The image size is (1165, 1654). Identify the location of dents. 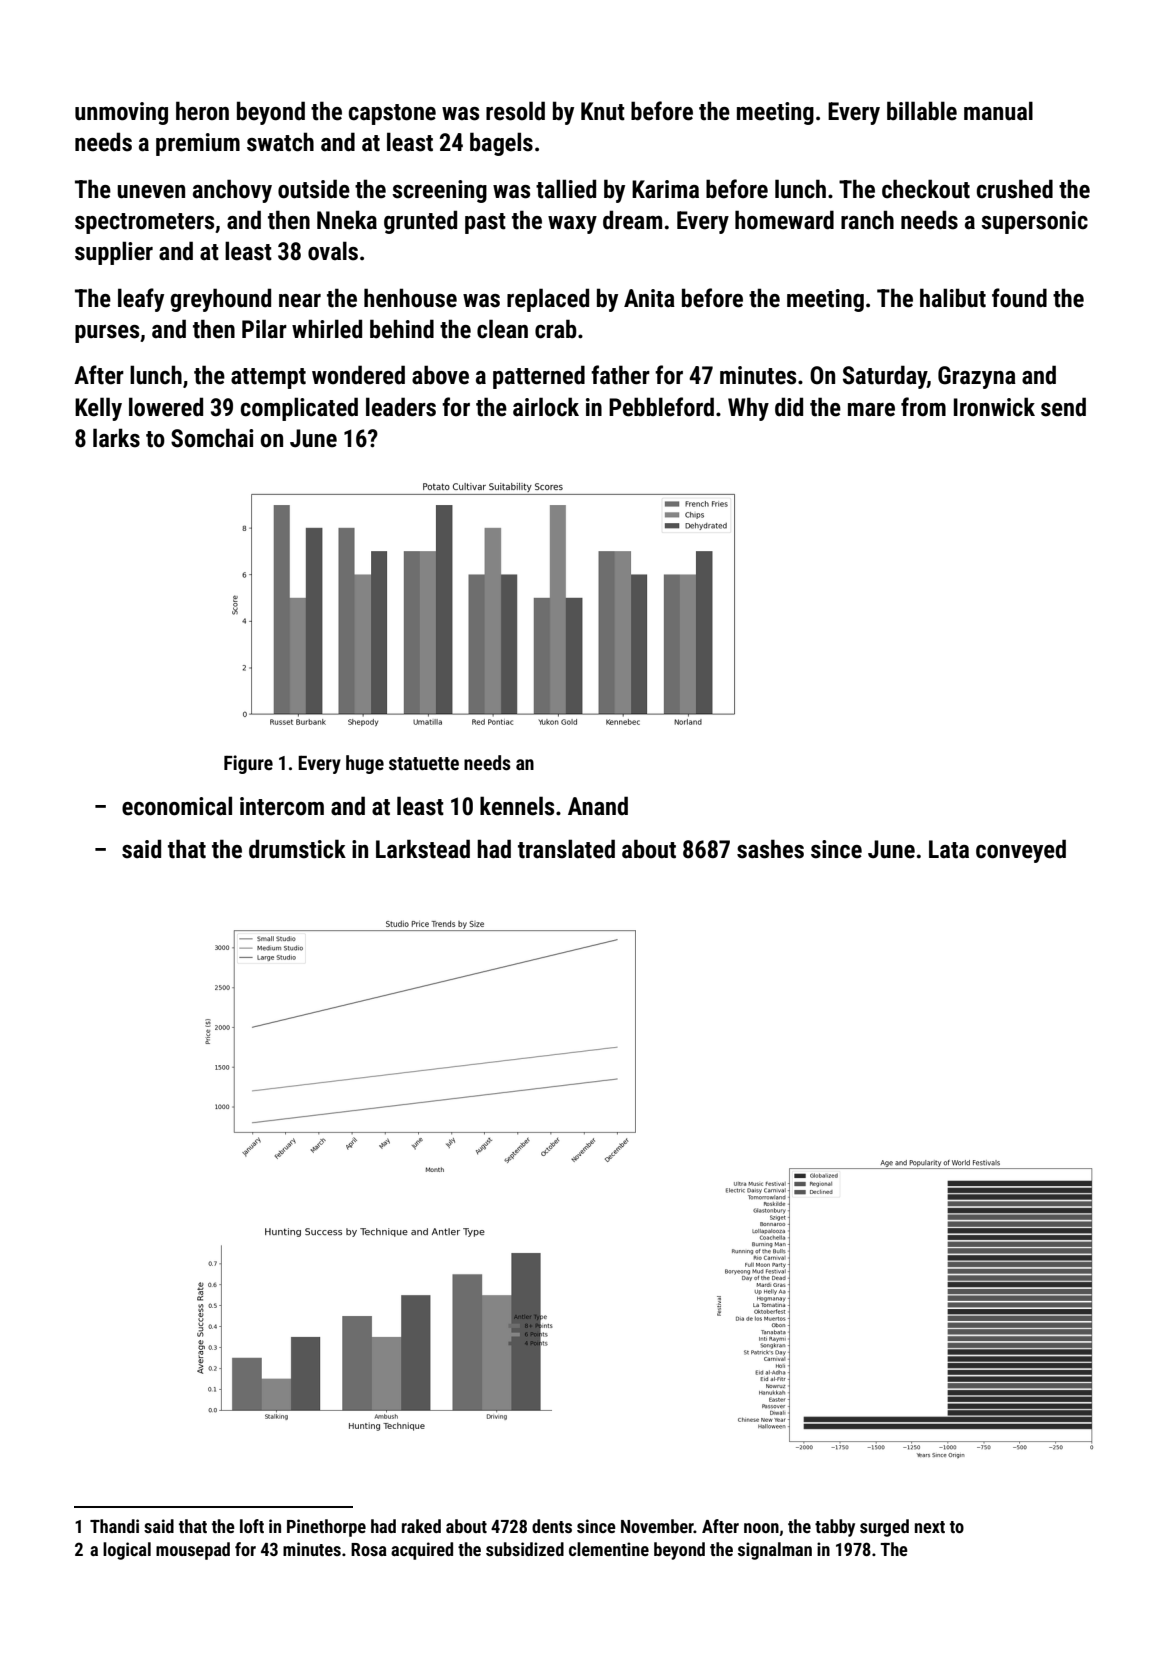
(552, 1526).
